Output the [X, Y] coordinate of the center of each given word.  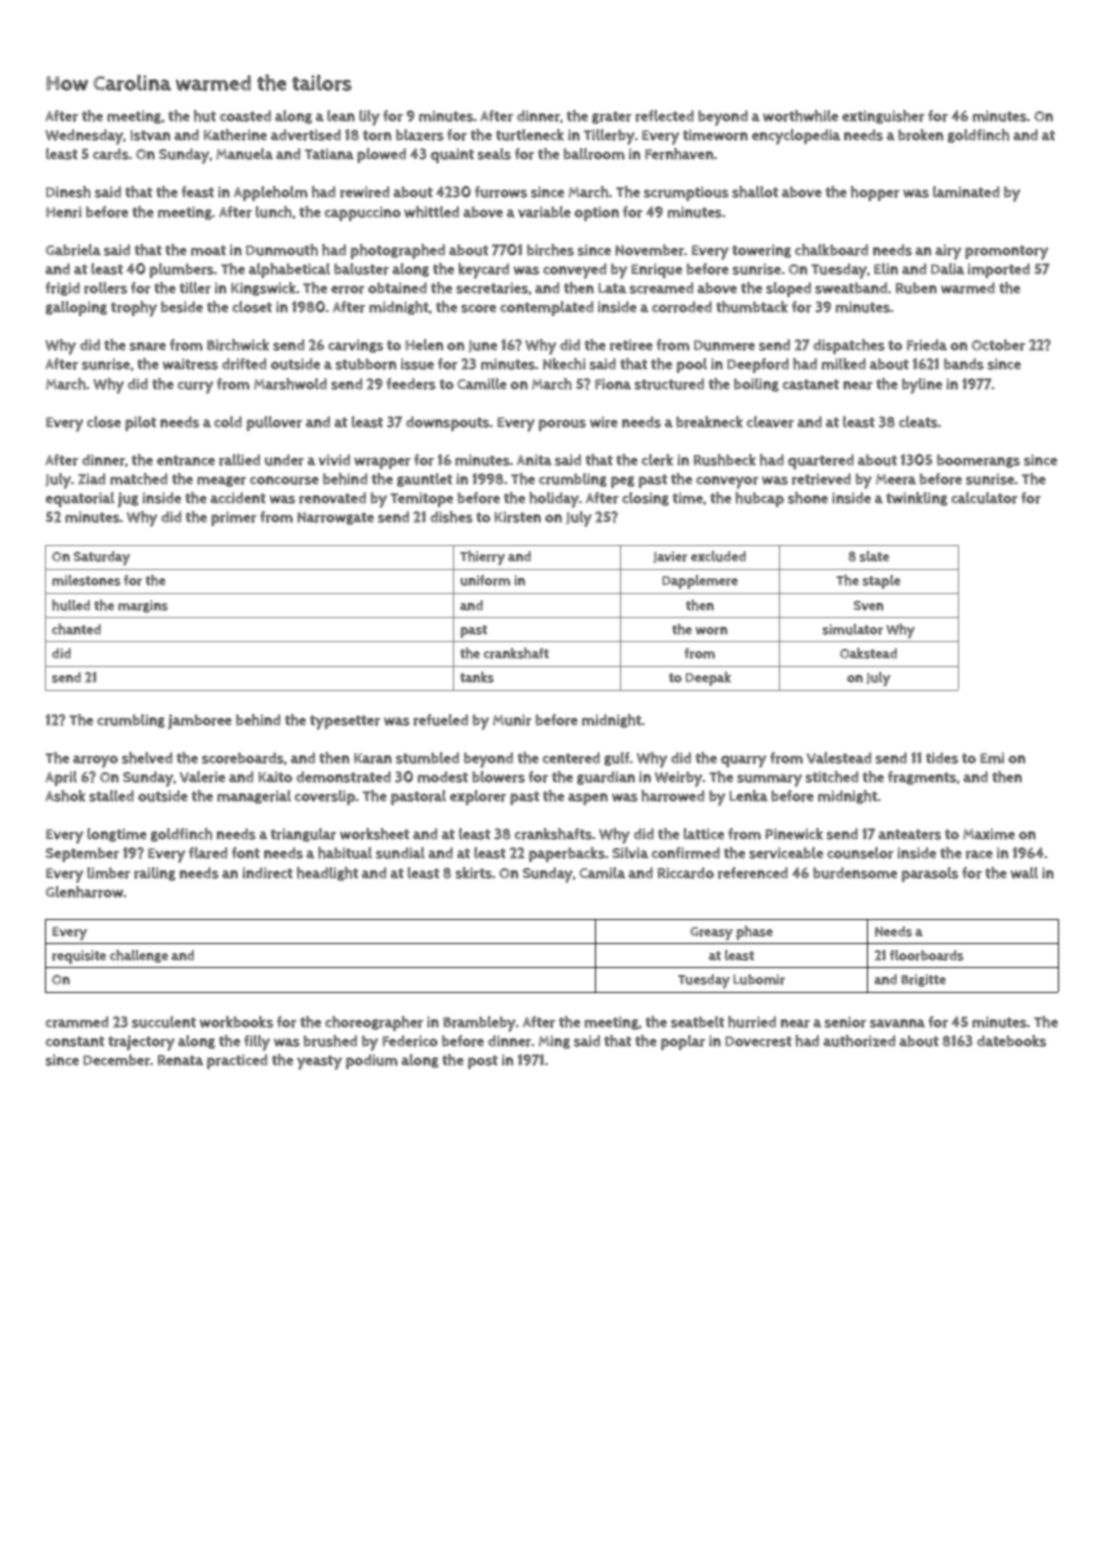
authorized [859, 1041]
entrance [186, 460]
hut [205, 116]
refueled [441, 720]
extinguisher [883, 117]
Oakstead [868, 653]
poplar [683, 1042]
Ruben [916, 288]
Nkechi [564, 364]
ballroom [594, 154]
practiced [237, 1061]
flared [208, 853]
